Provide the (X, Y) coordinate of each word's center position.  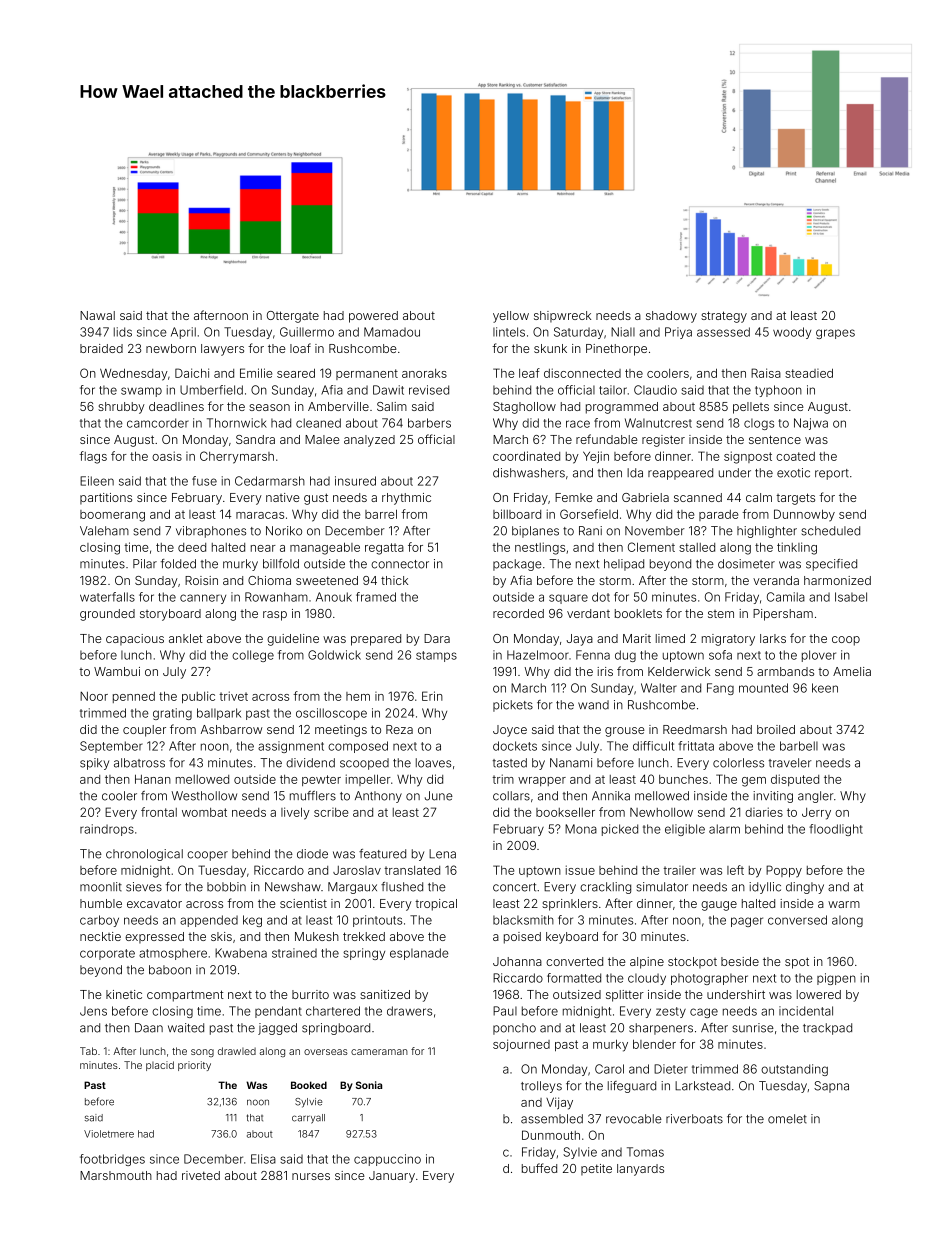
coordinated (526, 456)
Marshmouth (116, 1175)
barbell (799, 746)
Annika (611, 796)
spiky (94, 764)
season (269, 407)
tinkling (797, 548)
